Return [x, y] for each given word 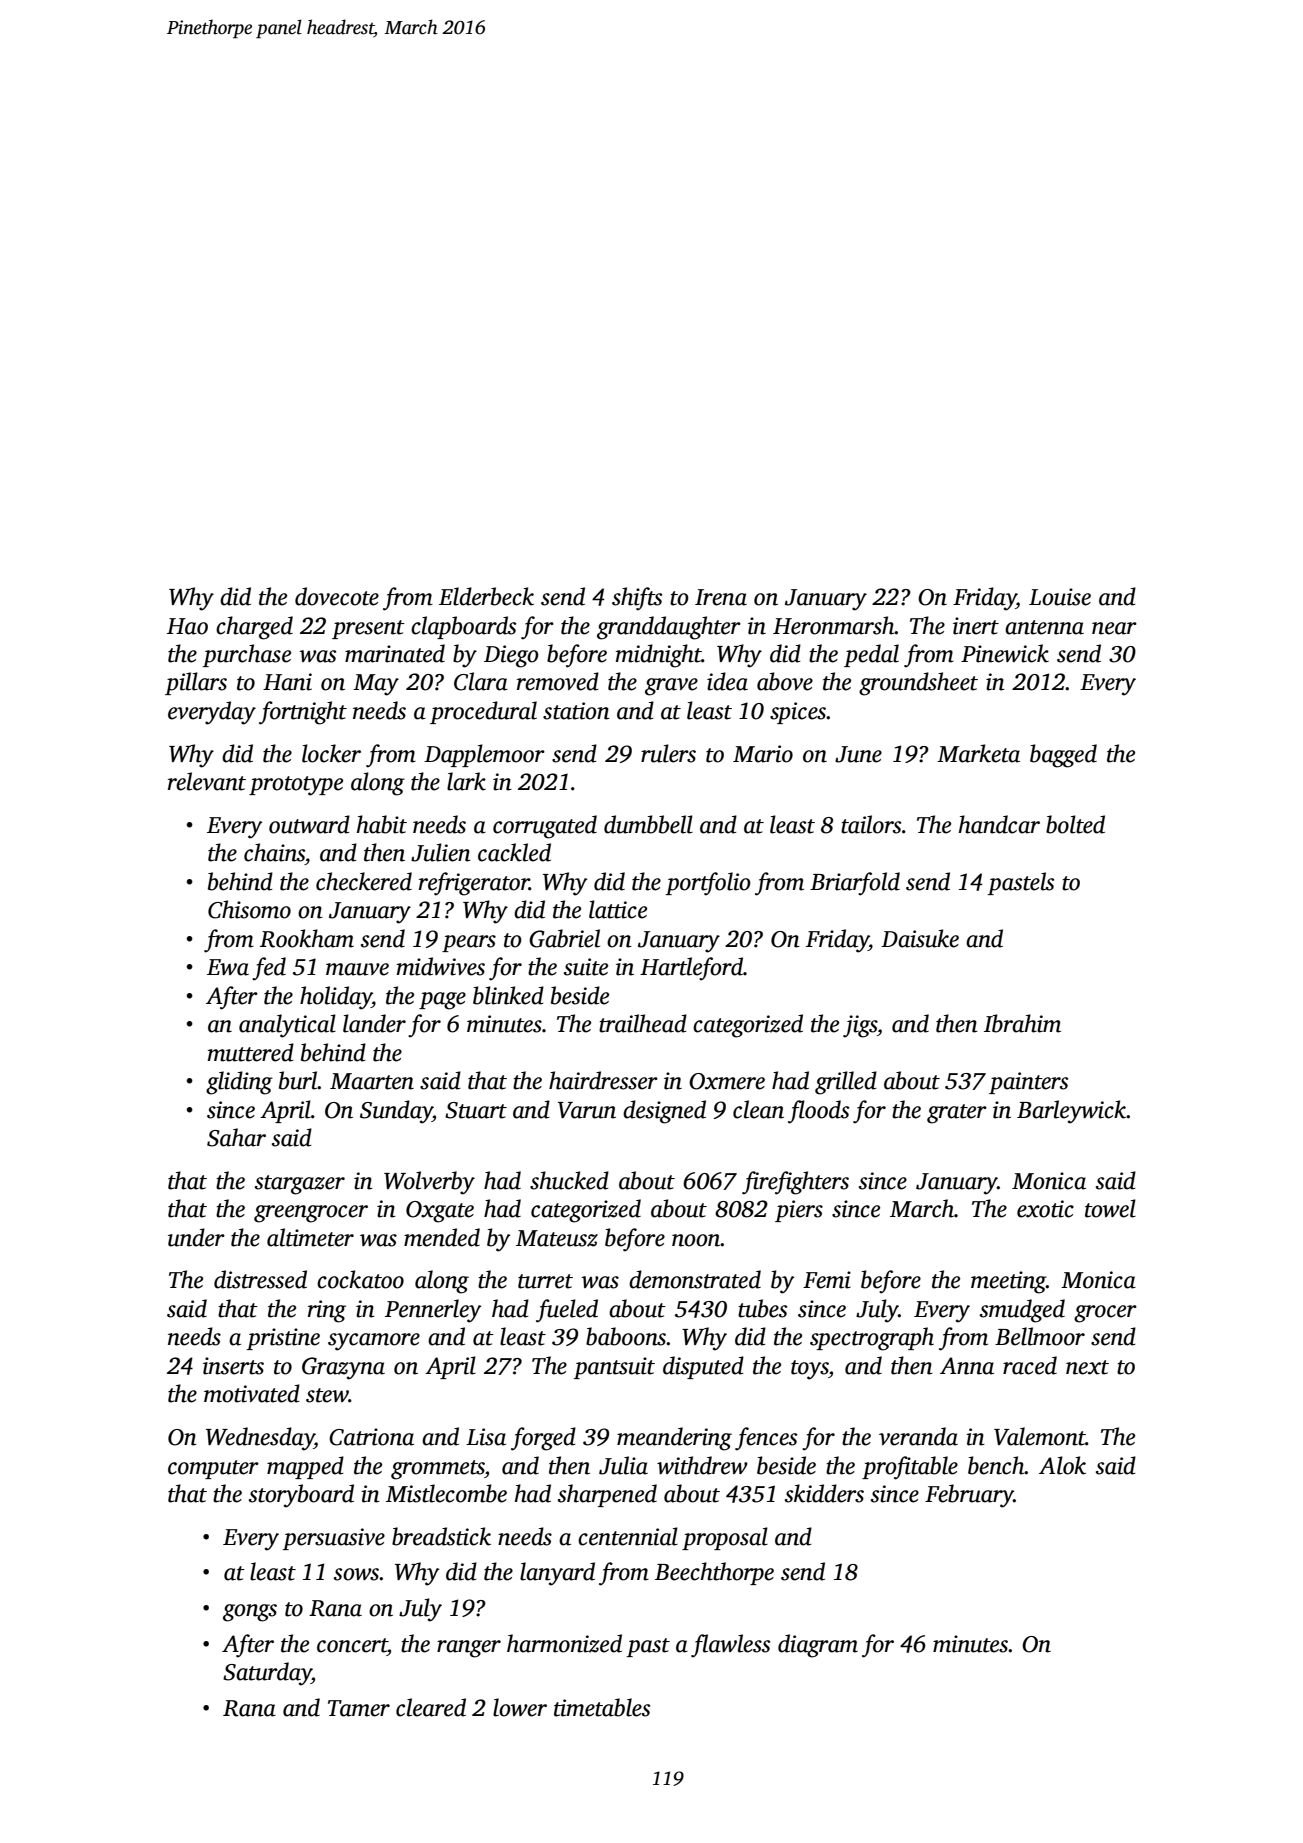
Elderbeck [486, 596]
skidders [824, 1493]
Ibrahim [1022, 1023]
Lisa [486, 1437]
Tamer [359, 1708]
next [1087, 1367]
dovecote [337, 596]
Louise [1060, 597]
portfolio [708, 884]
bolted [1075, 824]
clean [758, 1109]
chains [274, 852]
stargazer [300, 1185]
